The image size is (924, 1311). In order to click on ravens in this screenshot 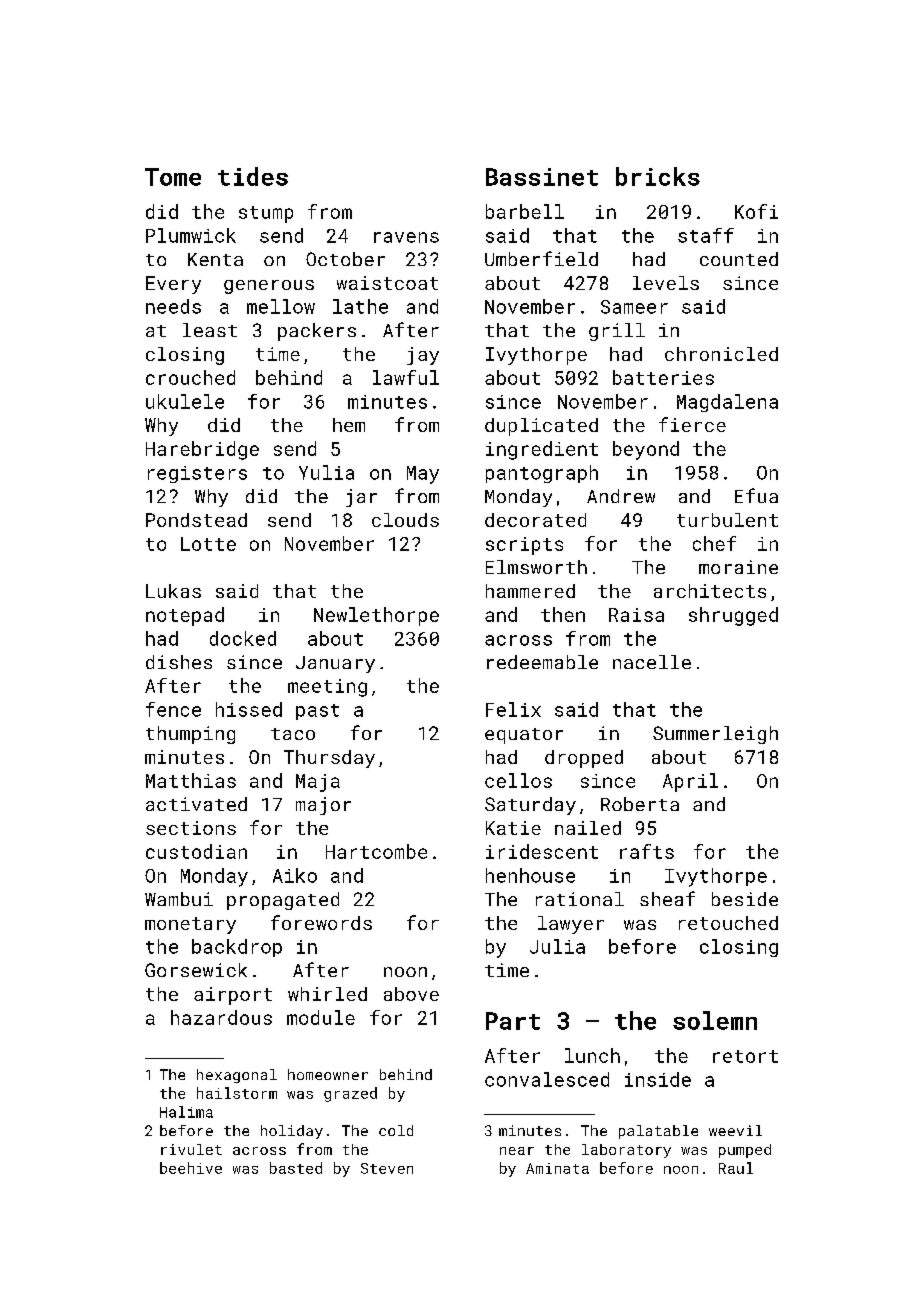, I will do `click(406, 237)`.
